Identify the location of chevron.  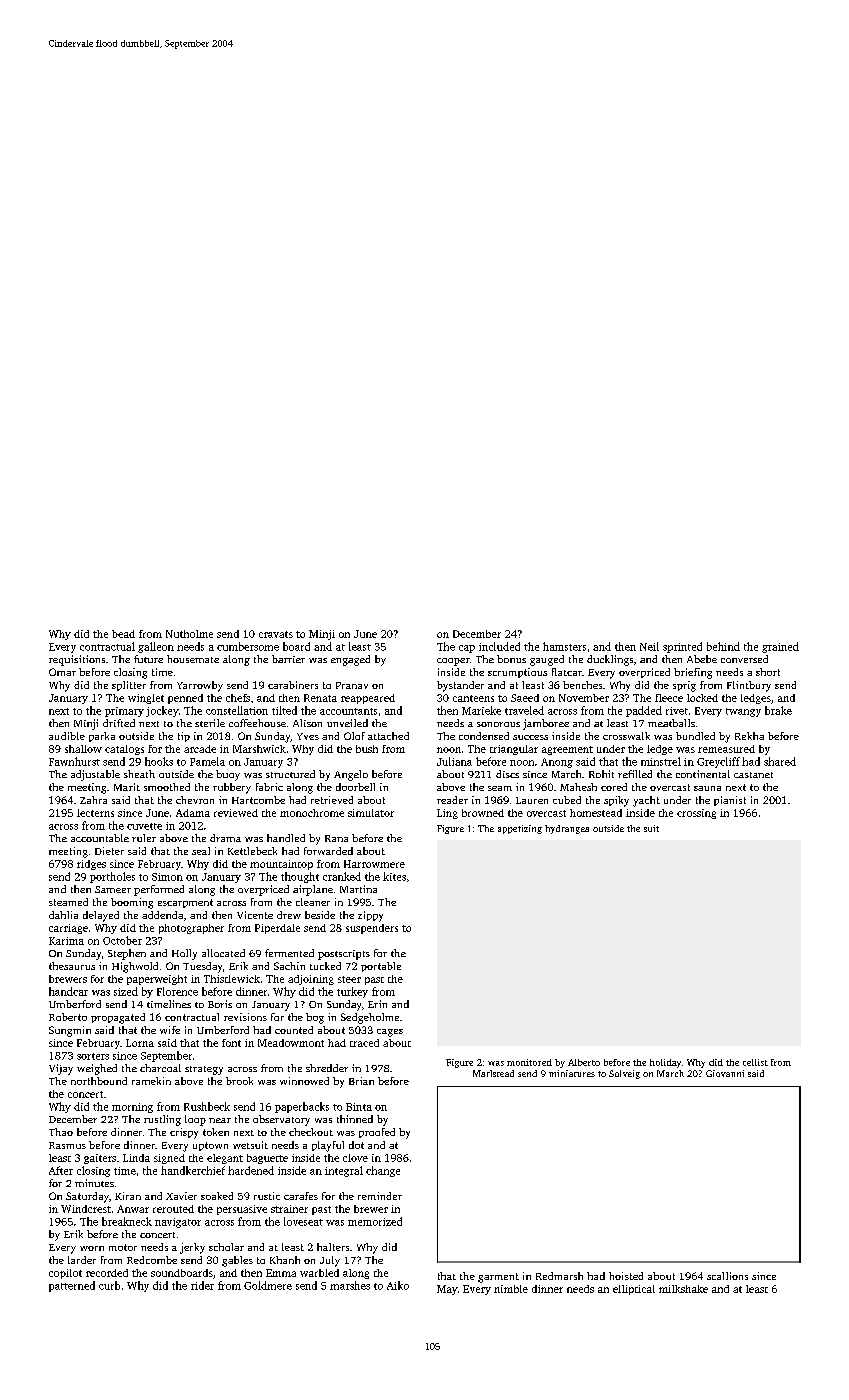
(195, 800).
